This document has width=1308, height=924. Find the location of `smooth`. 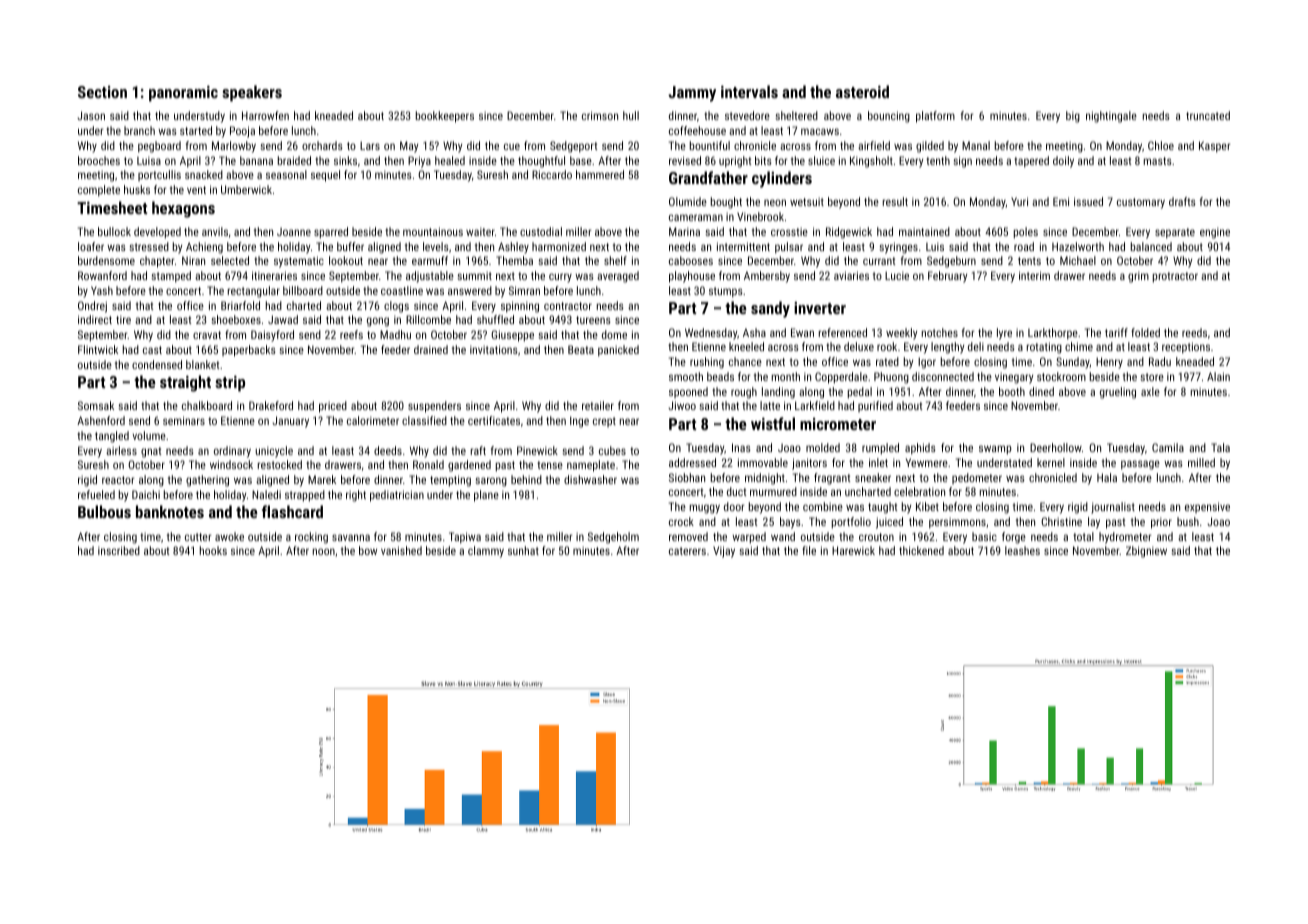

smooth is located at coordinates (686, 376).
